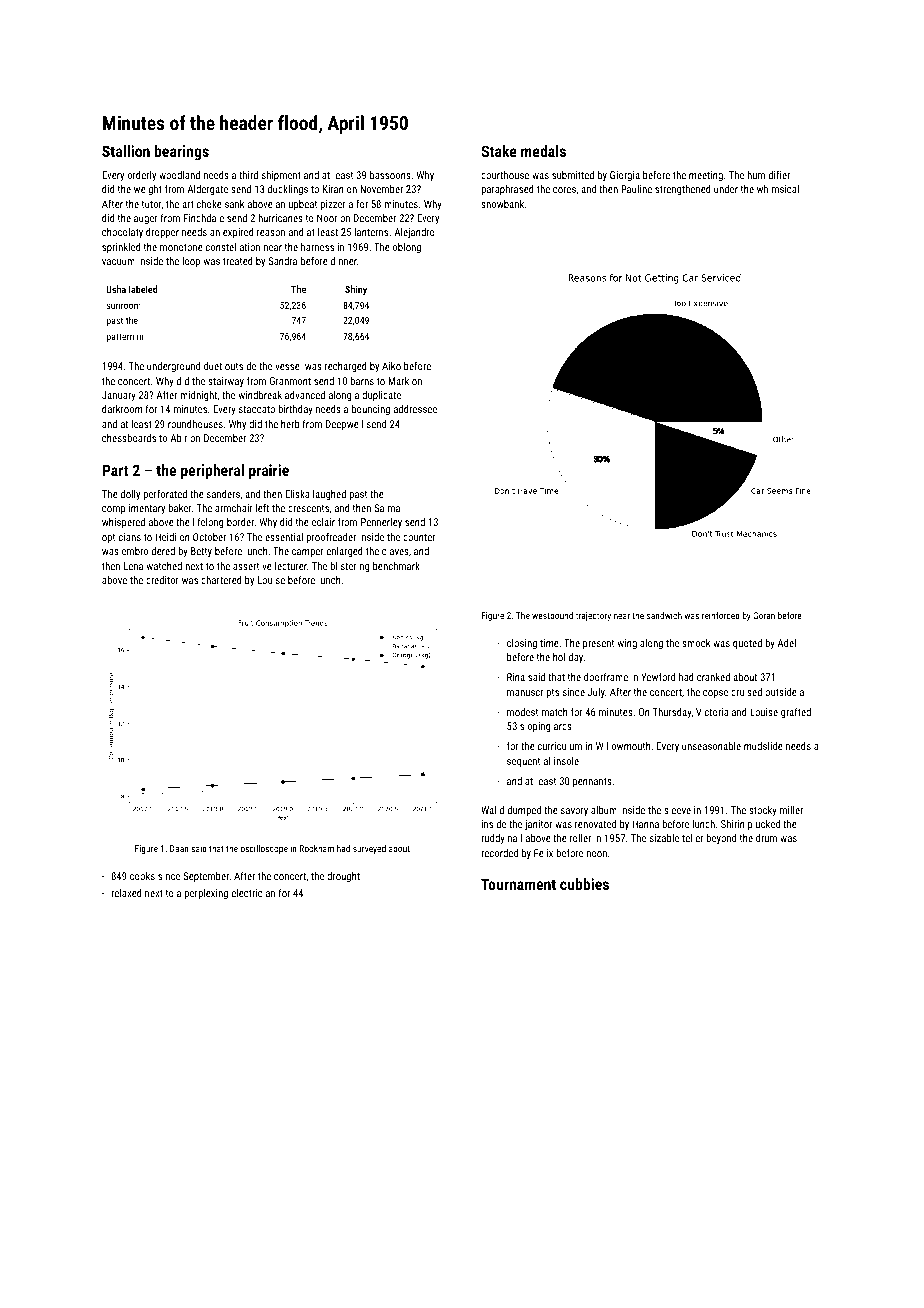 This screenshot has width=924, height=1308. What do you see at coordinates (415, 409) in the screenshot?
I see `addressee` at bounding box center [415, 409].
